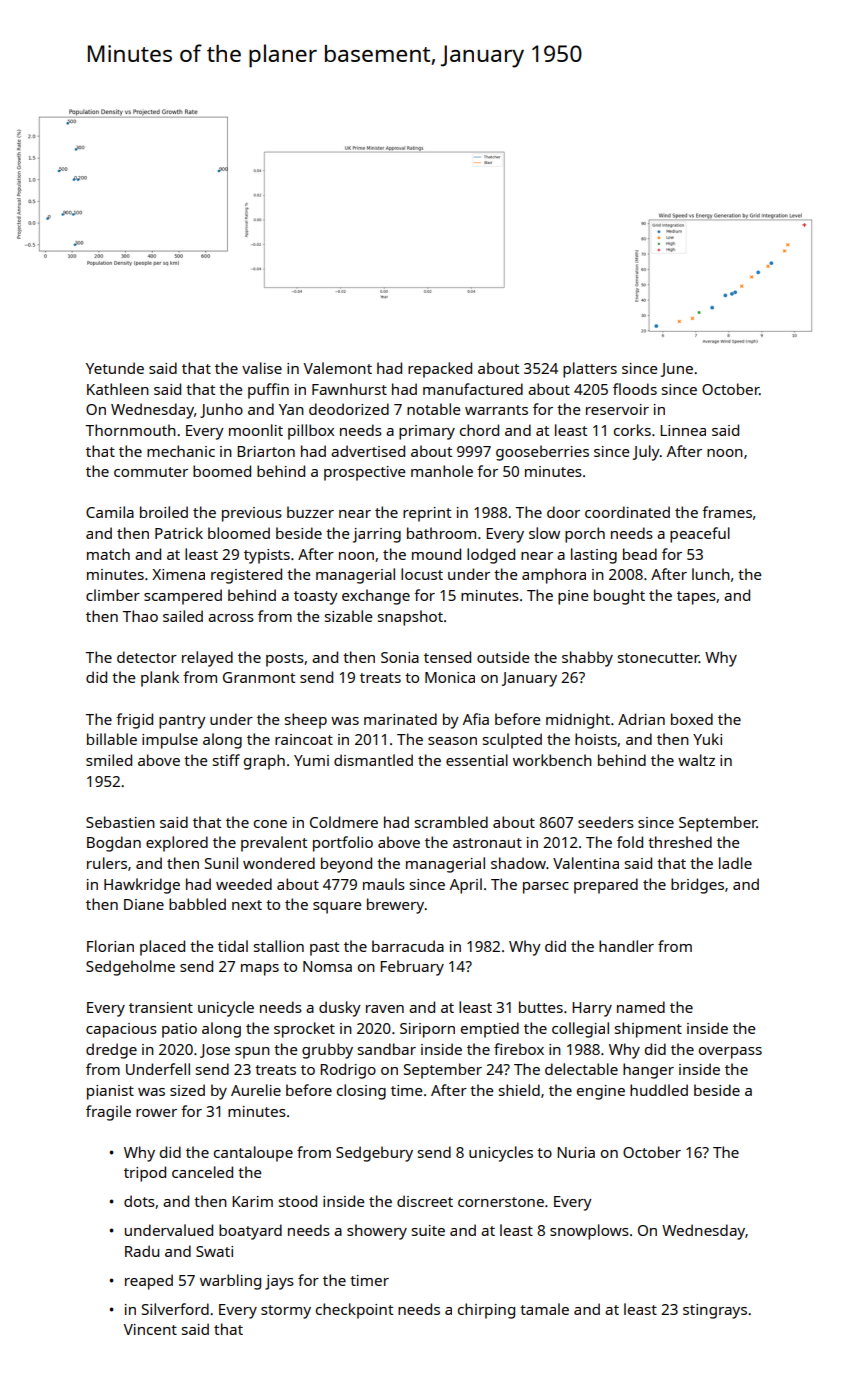 The width and height of the document is (849, 1400). I want to click on Vincent, so click(150, 1329).
